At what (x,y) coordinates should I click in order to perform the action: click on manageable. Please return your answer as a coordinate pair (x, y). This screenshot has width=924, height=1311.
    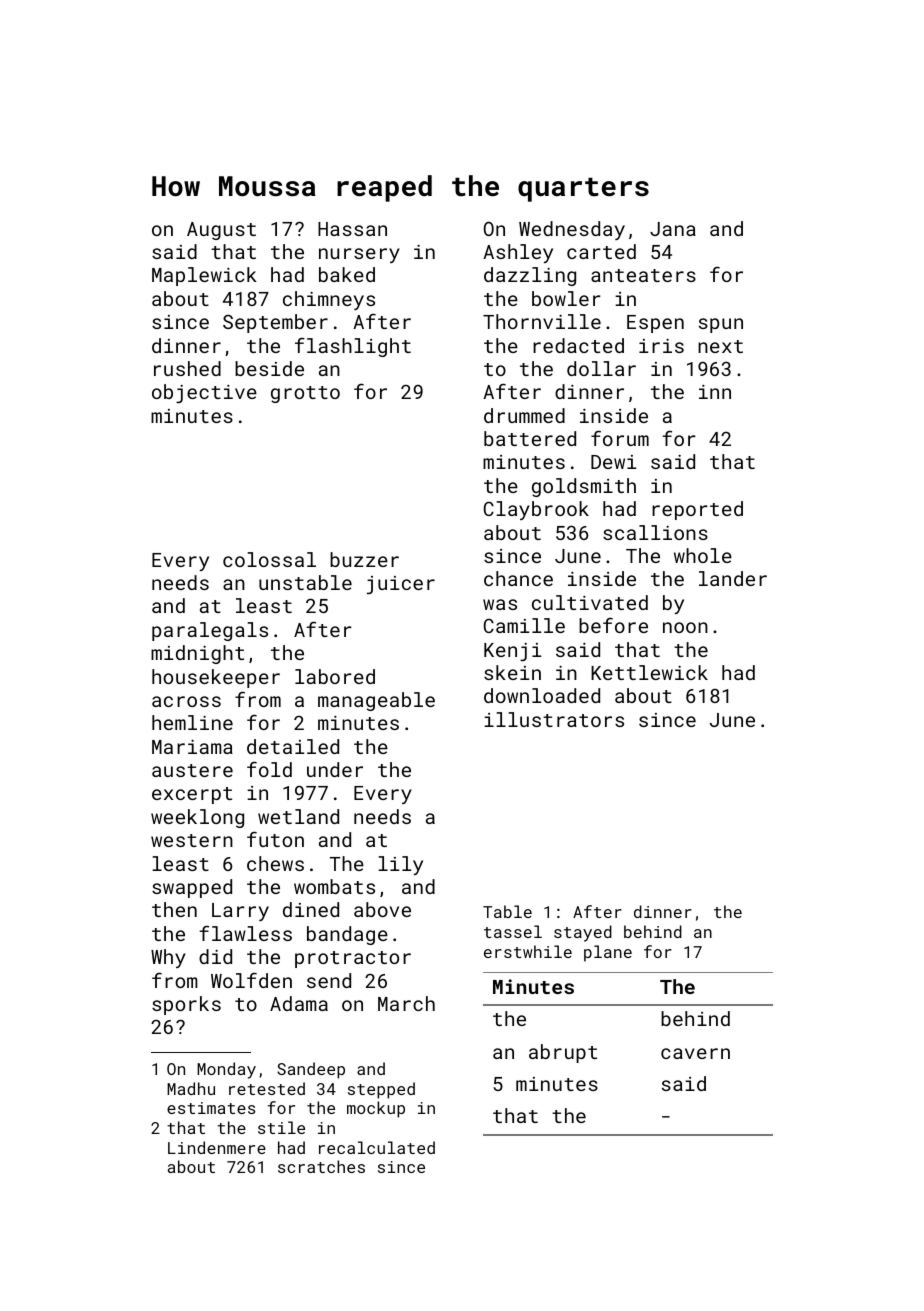
    Looking at the image, I should click on (376, 701).
